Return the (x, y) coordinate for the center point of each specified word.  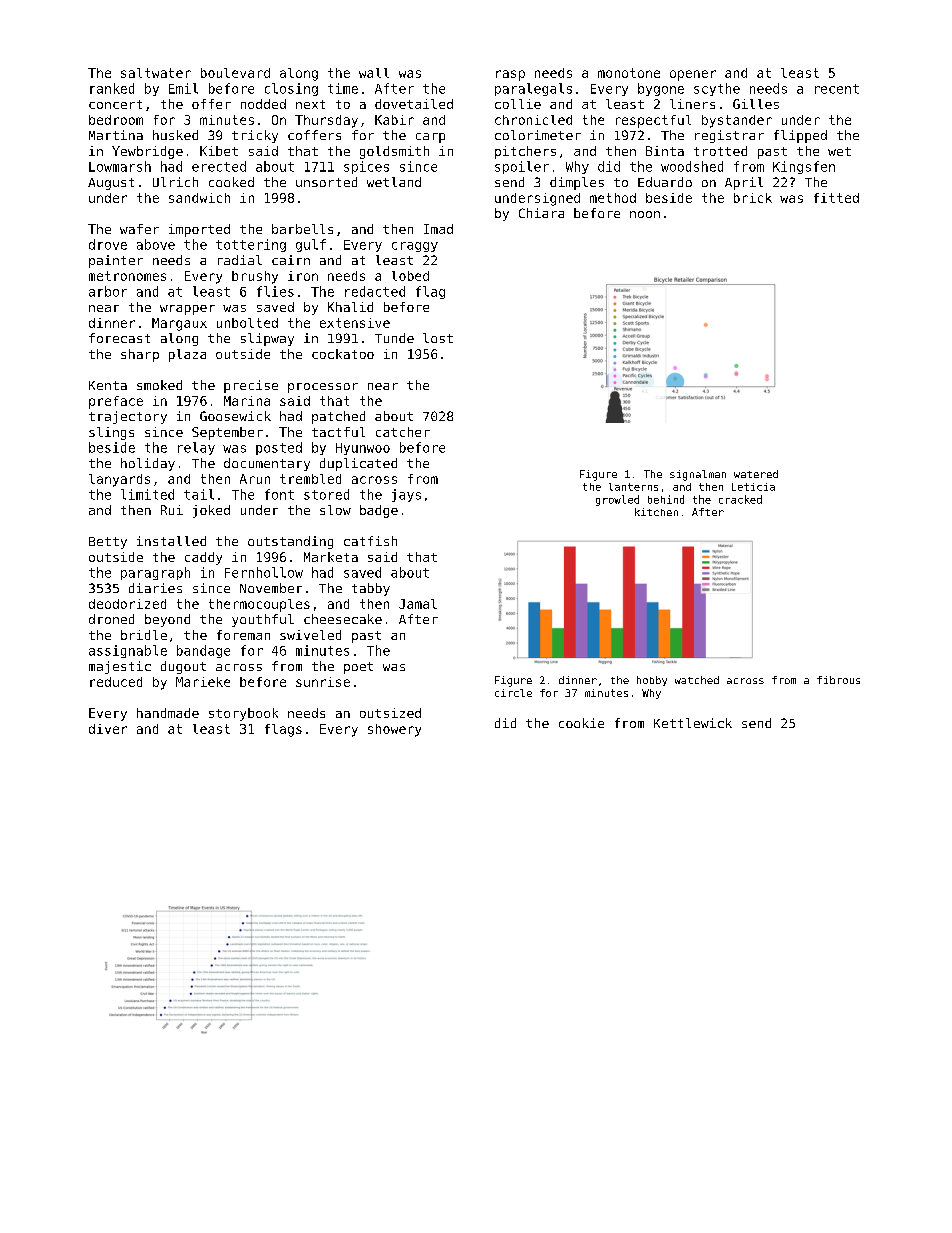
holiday (148, 464)
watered (756, 474)
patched (338, 417)
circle (513, 693)
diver (108, 729)
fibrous (838, 680)
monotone (629, 73)
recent (837, 89)
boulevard (235, 73)
